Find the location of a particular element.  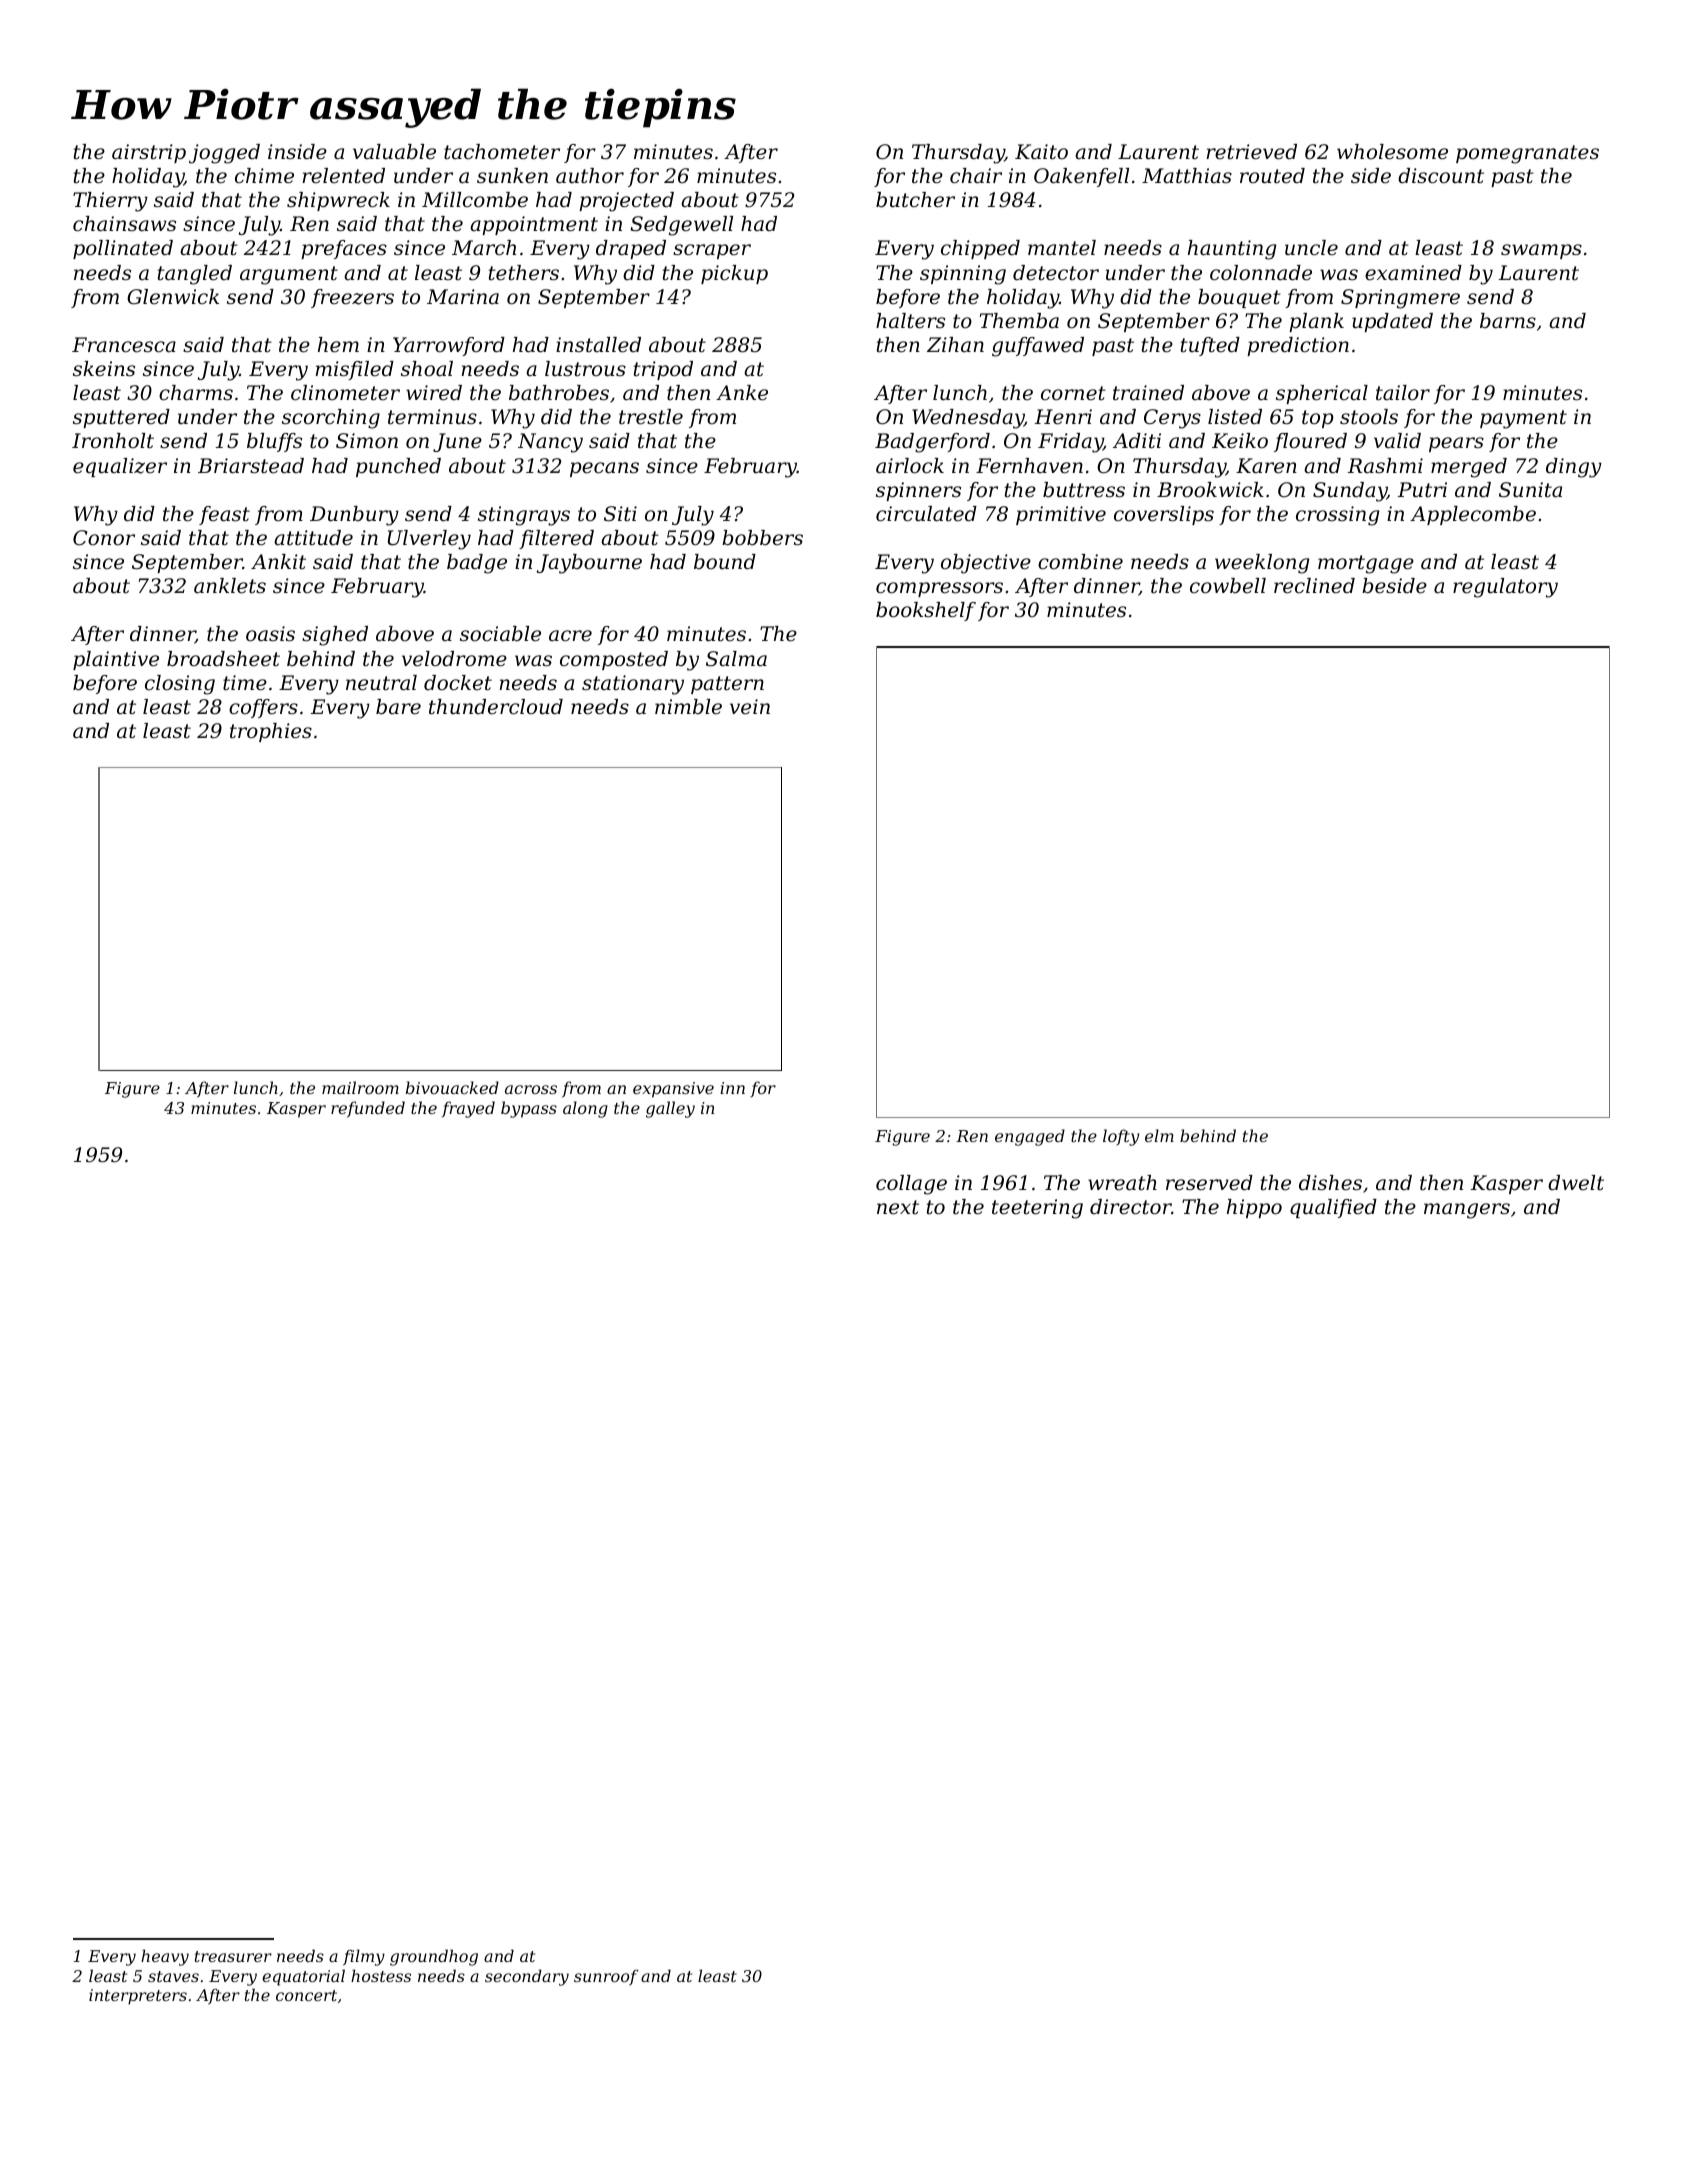

valuable is located at coordinates (394, 152).
